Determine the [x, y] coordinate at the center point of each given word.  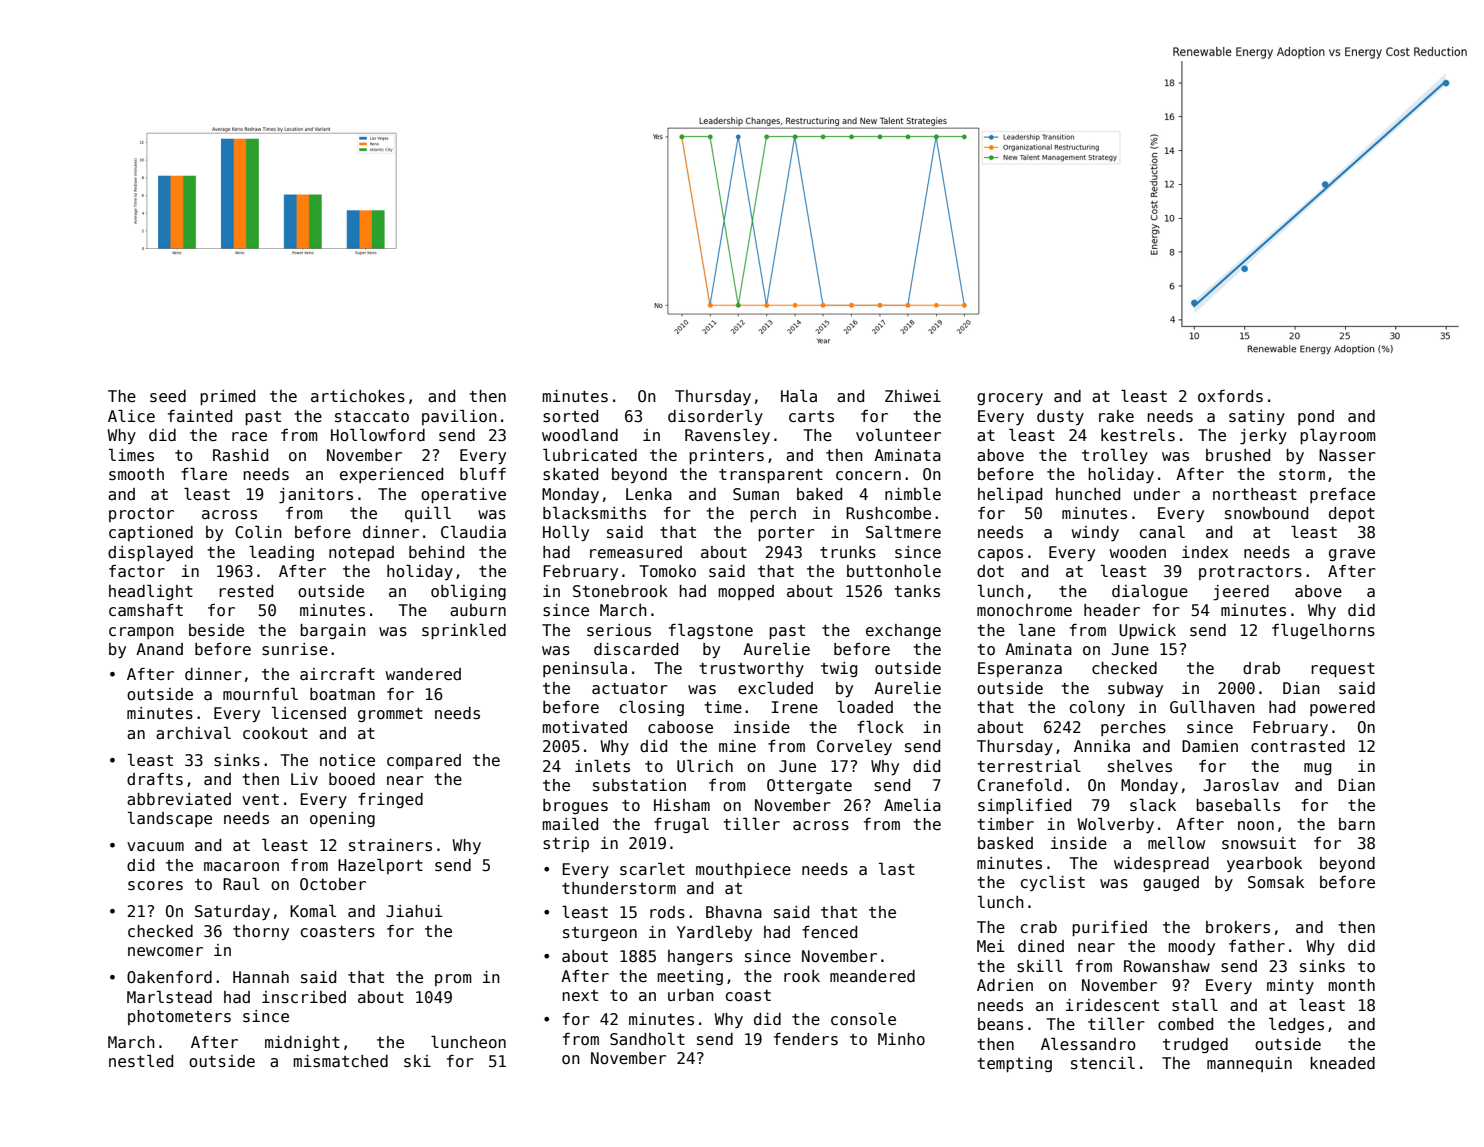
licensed [309, 713]
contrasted [1298, 746]
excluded [775, 688]
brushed [1238, 455]
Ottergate [809, 786]
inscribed [304, 997]
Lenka [649, 494]
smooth [136, 474]
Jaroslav [1241, 785]
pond [1316, 417]
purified [1109, 928]
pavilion [459, 417]
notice [347, 760]
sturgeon [600, 934]
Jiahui [414, 911]
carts [811, 417]
